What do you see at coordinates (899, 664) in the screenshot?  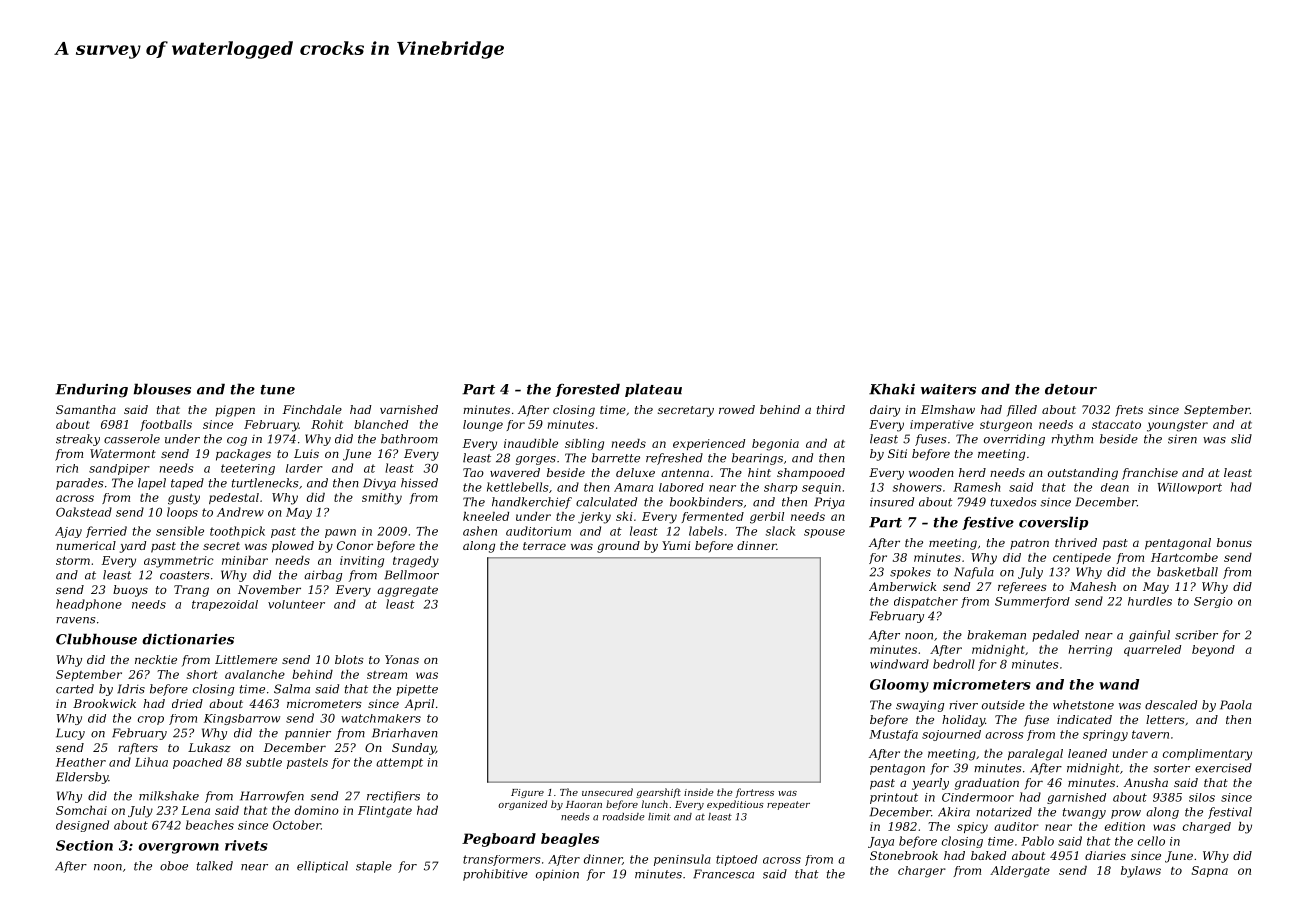 I see `windward` at bounding box center [899, 664].
